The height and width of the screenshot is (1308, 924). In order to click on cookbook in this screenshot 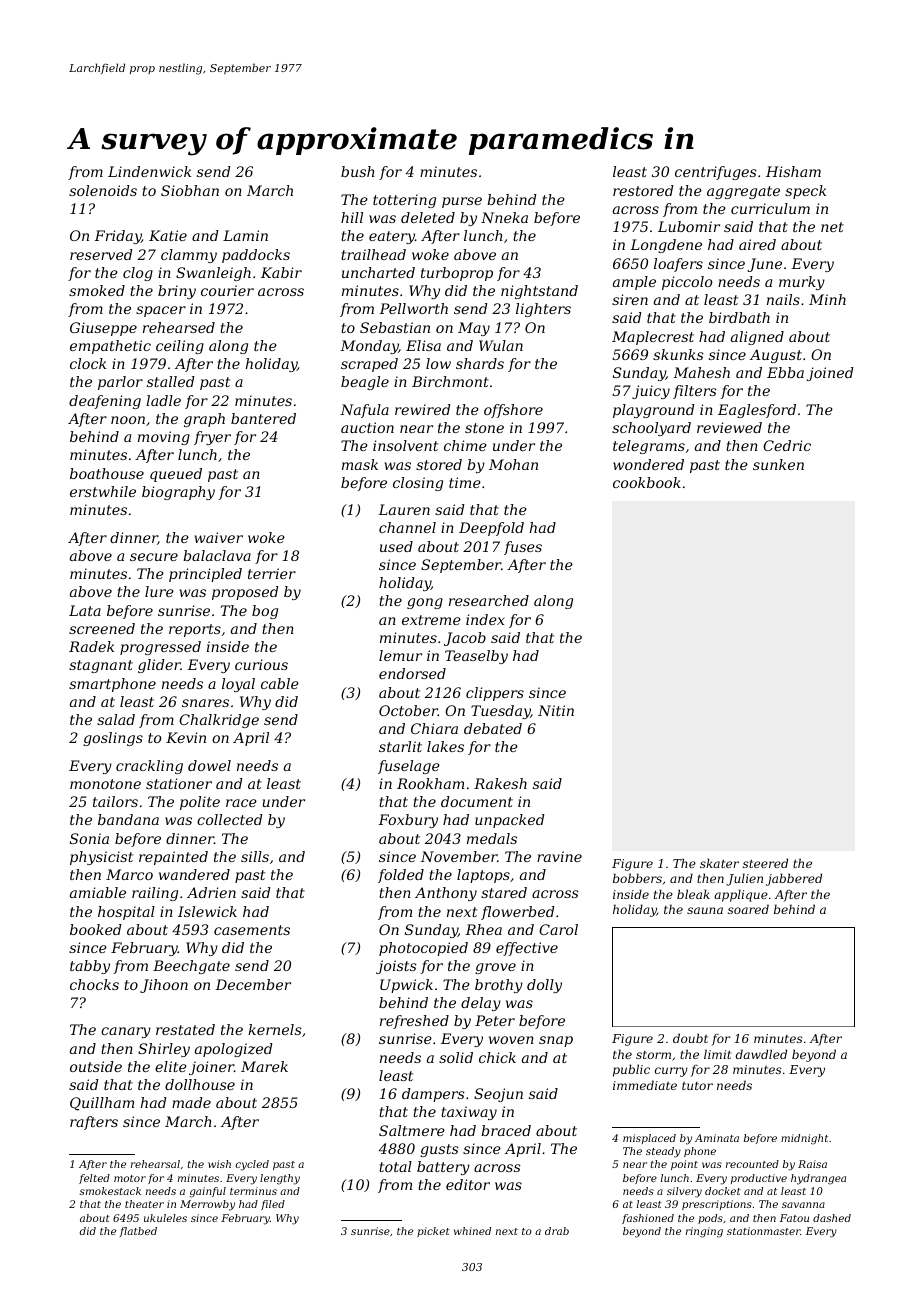, I will do `click(647, 482)`.
